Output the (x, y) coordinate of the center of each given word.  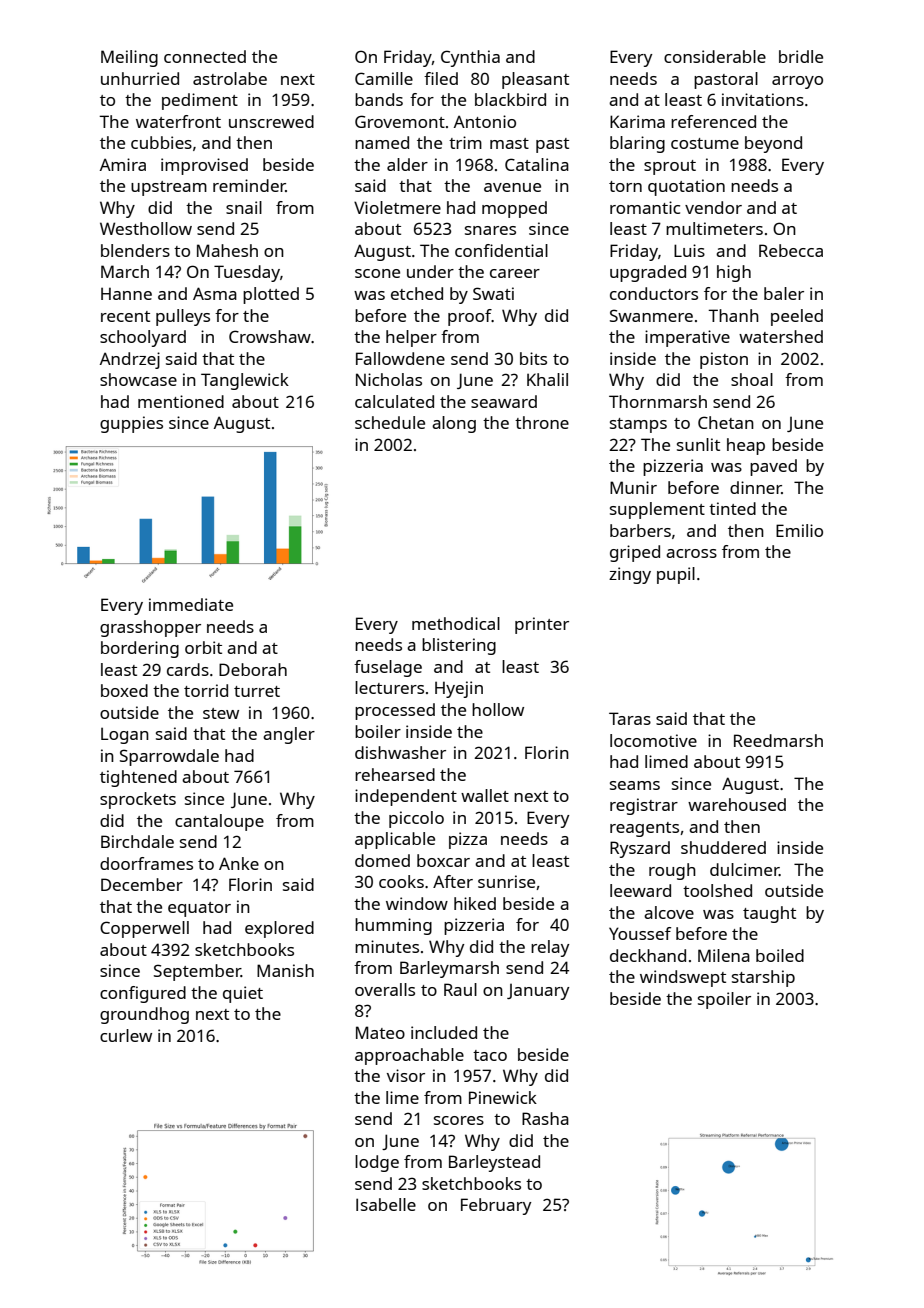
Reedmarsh (778, 740)
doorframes (146, 863)
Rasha (545, 1118)
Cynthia (470, 58)
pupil (676, 575)
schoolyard (143, 338)
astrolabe (230, 78)
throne (542, 422)
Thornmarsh (658, 401)
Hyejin (459, 689)
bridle (801, 56)
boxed (124, 690)
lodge (377, 1163)
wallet (485, 795)
